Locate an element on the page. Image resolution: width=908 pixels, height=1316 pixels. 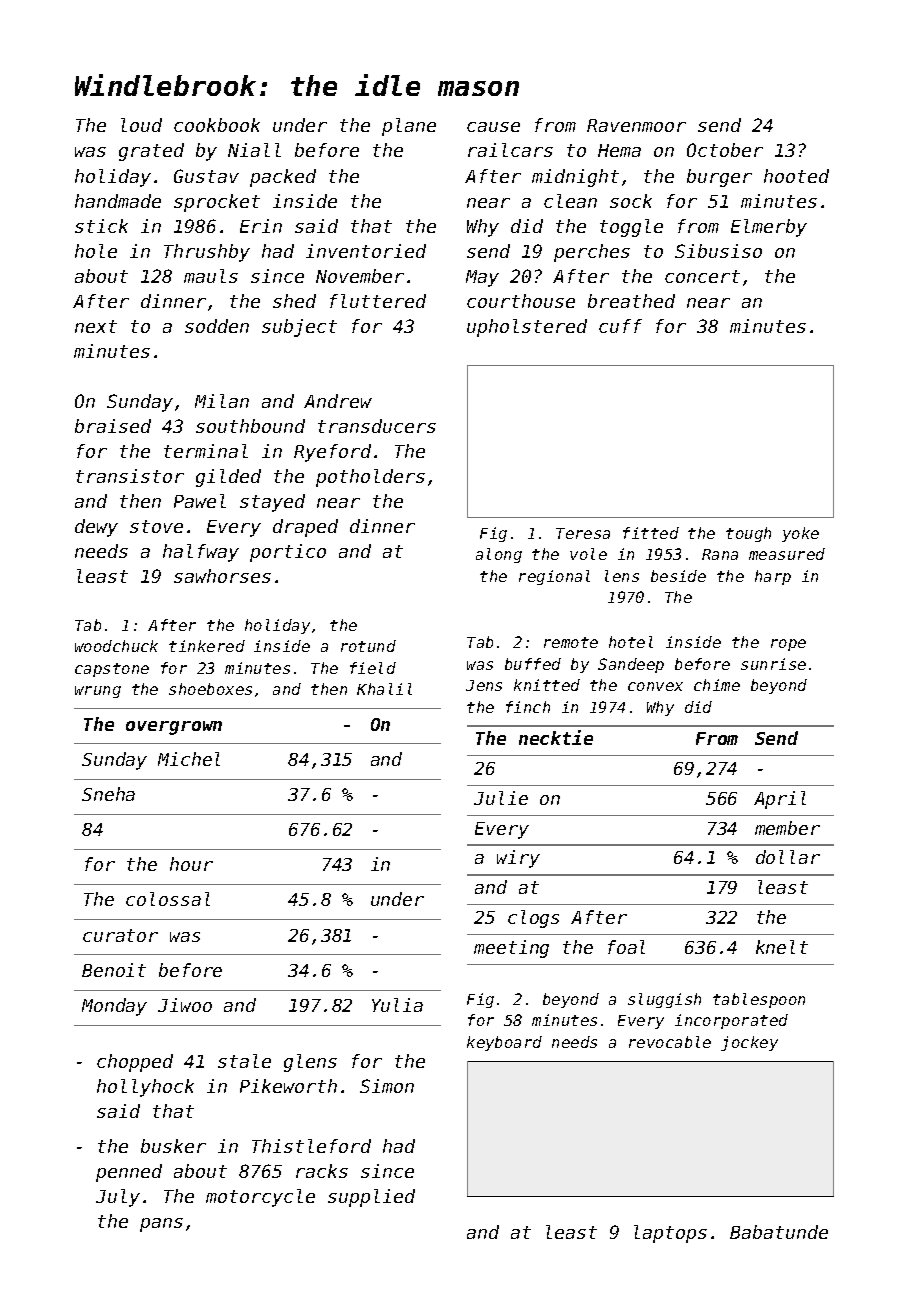
dewy is located at coordinates (96, 528).
